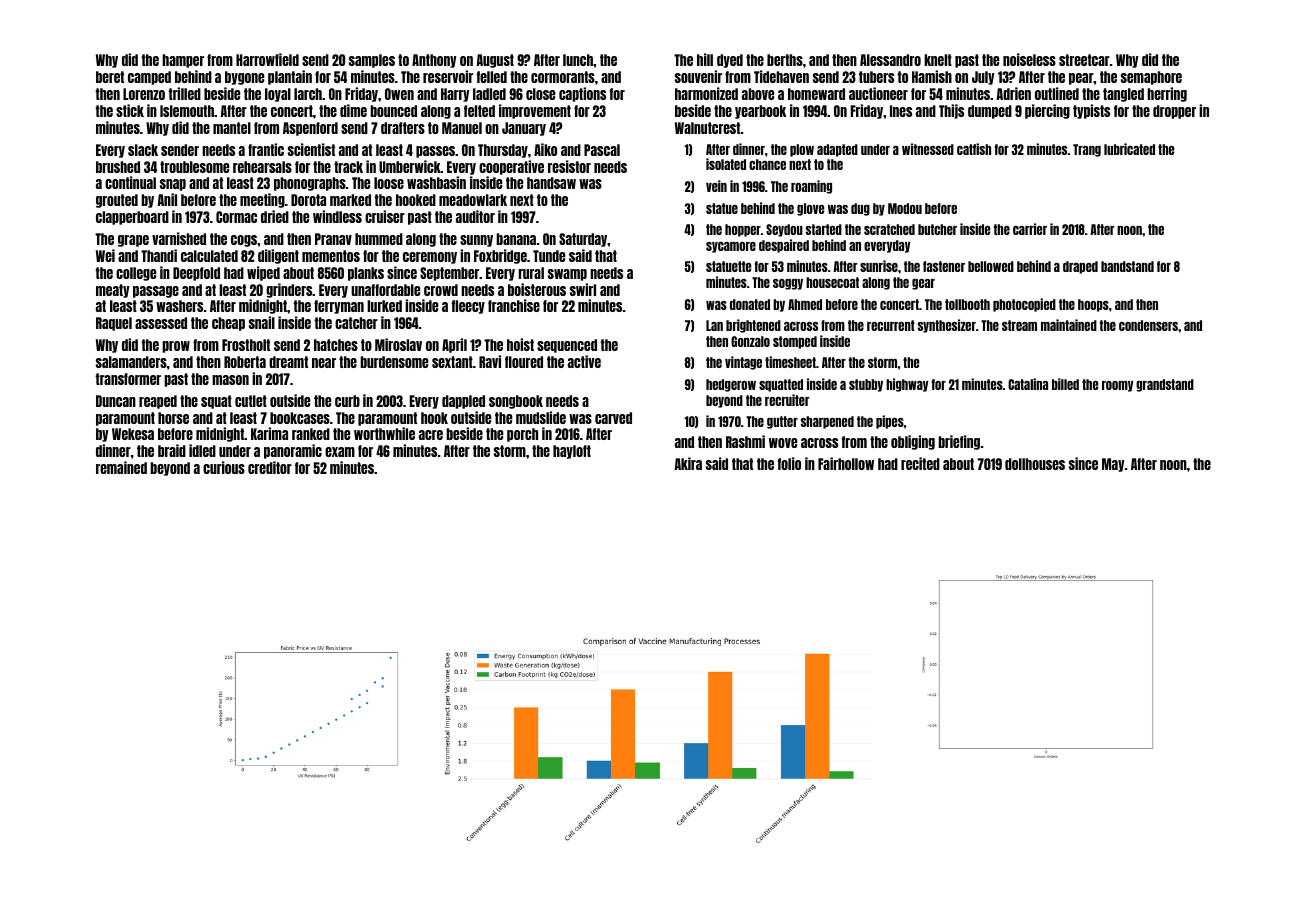 The image size is (1308, 924). Describe the element at coordinates (244, 241) in the image. I see `cogs` at that location.
